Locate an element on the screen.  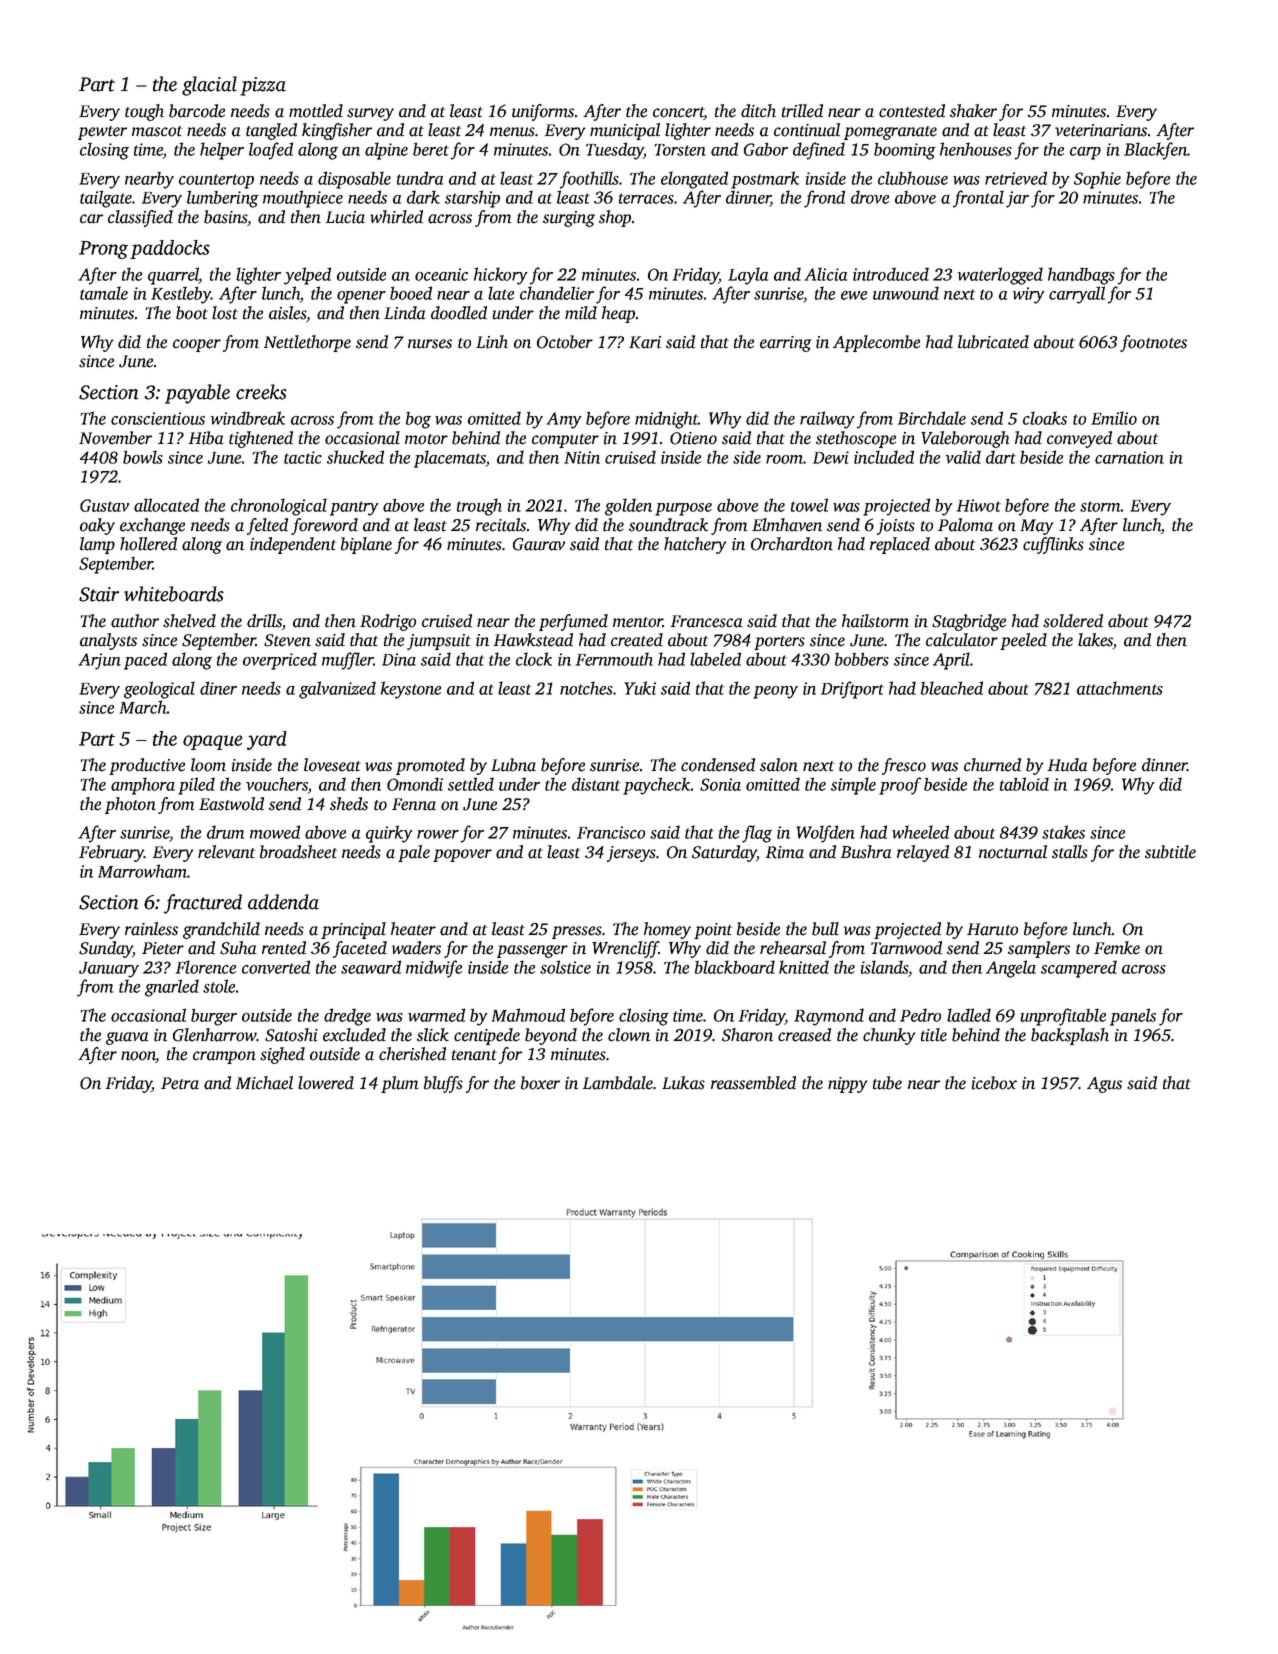
Petra is located at coordinates (180, 1083).
